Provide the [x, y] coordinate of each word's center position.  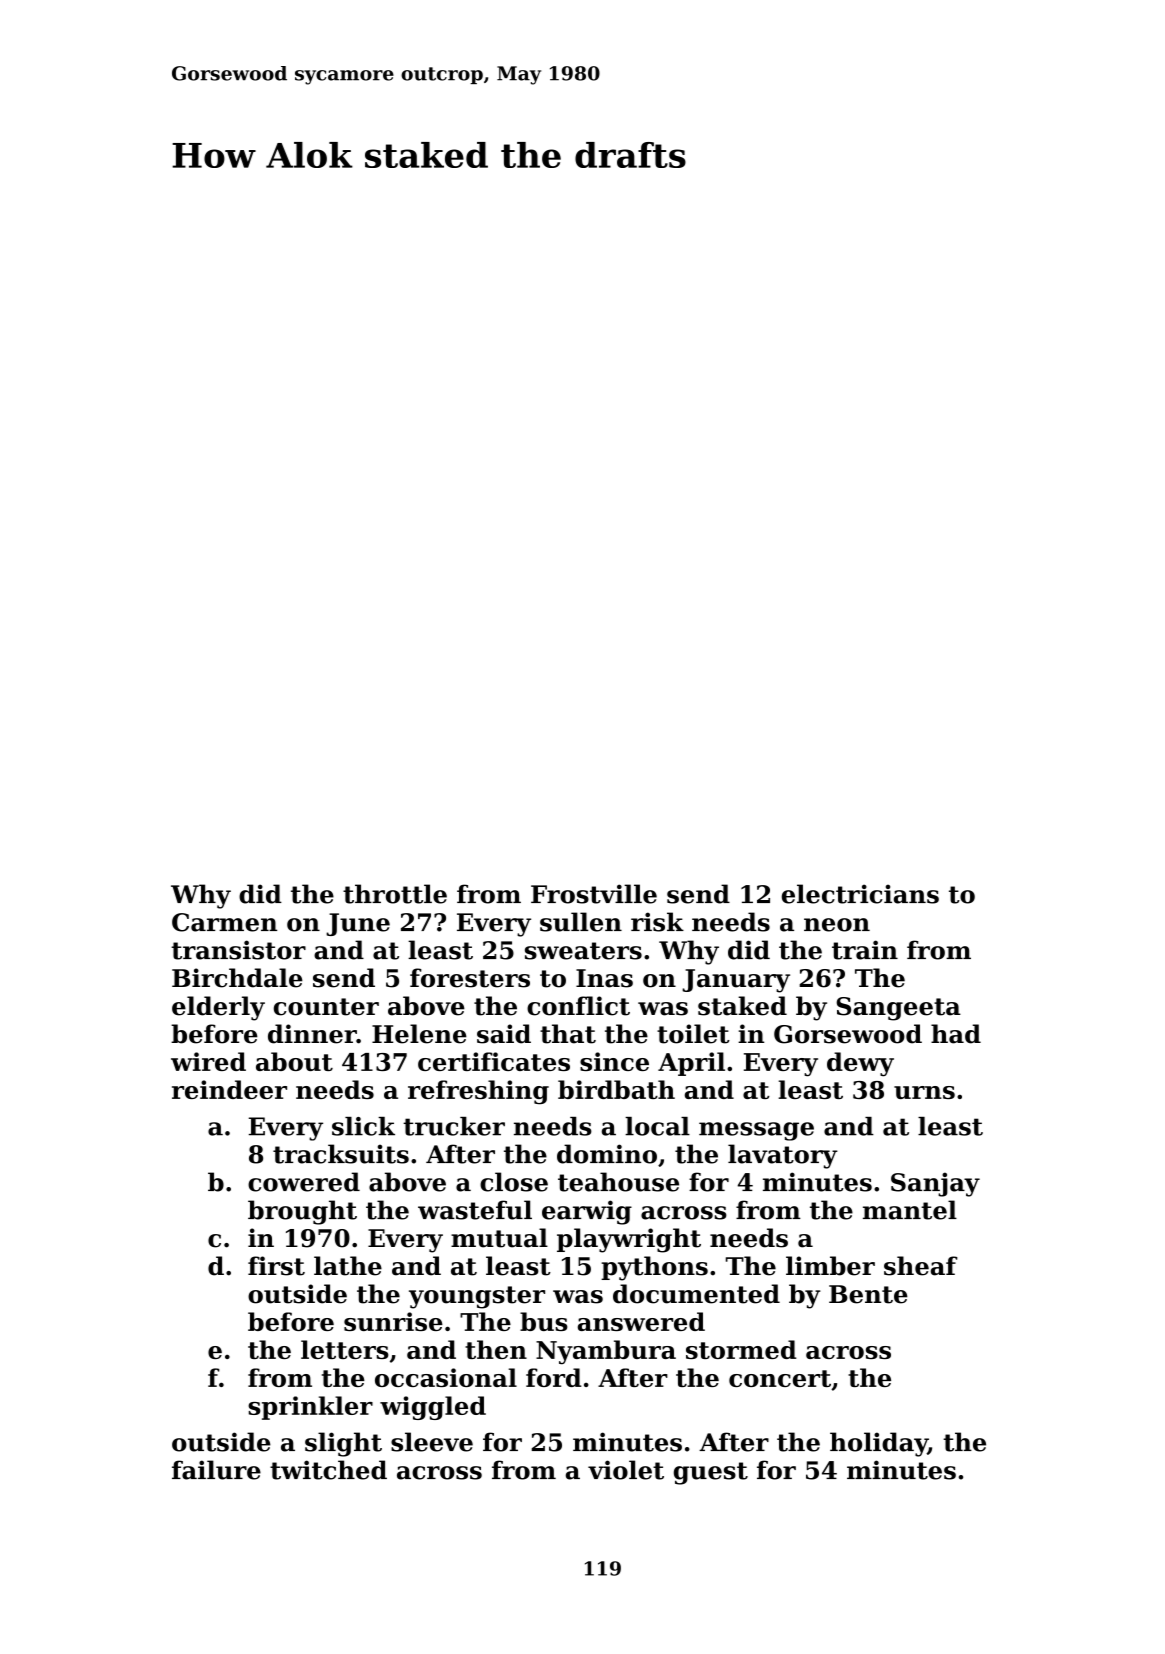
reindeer [229, 1089]
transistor [238, 950]
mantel [910, 1210]
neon [837, 925]
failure [216, 1470]
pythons [654, 1268]
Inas [604, 978]
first [276, 1266]
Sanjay [935, 1184]
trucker [454, 1126]
